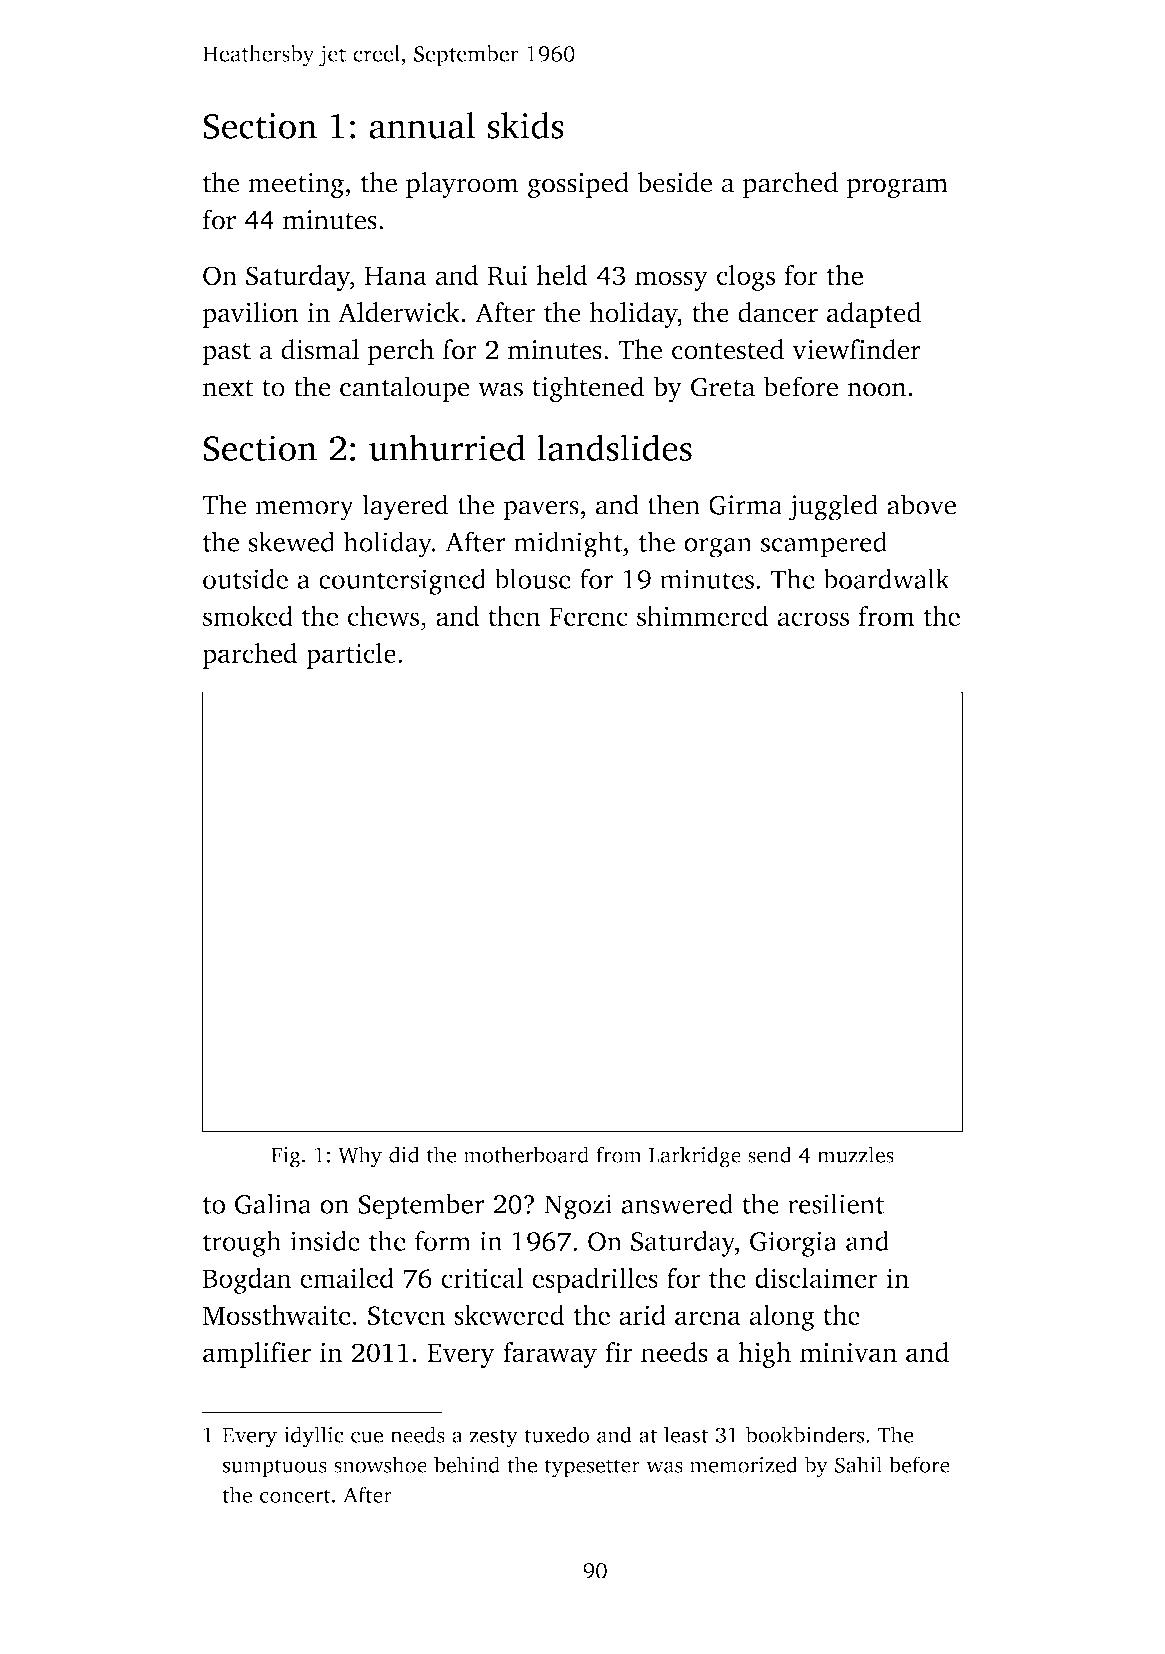 The height and width of the screenshot is (1654, 1165). I want to click on skids, so click(525, 125).
